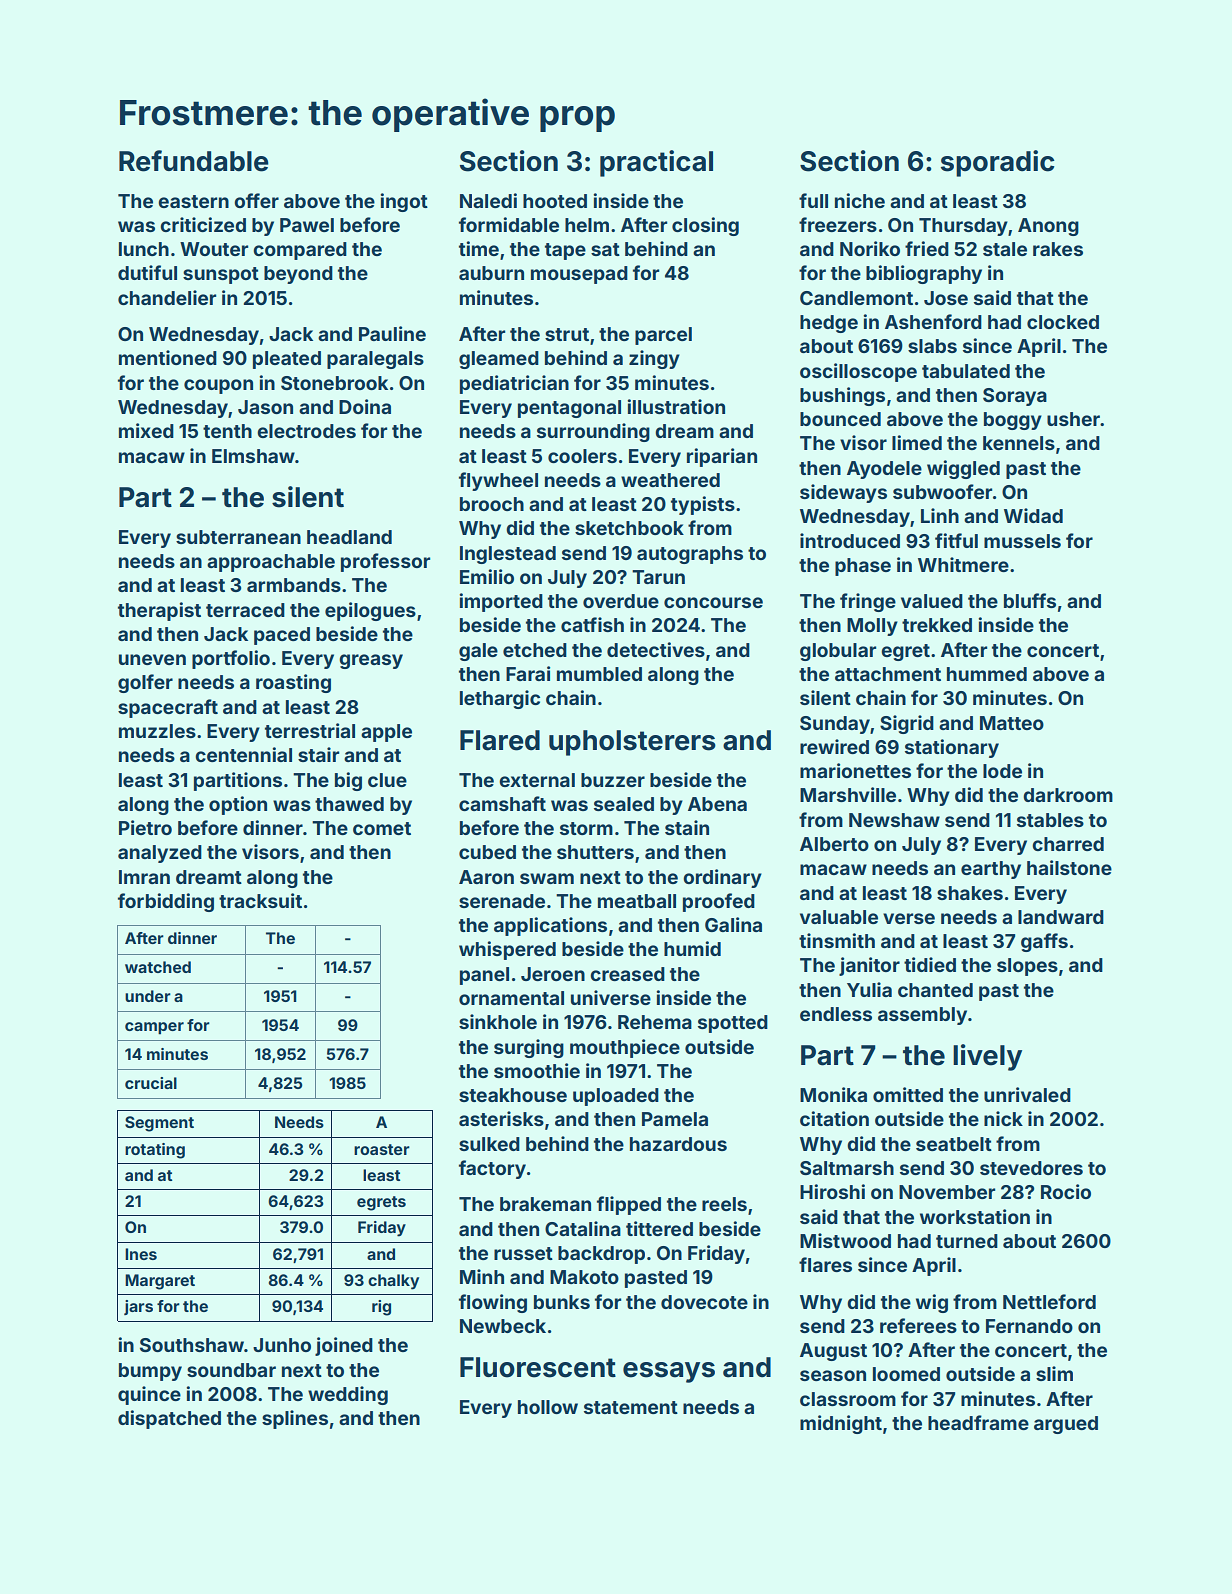 The width and height of the document is (1232, 1594). Describe the element at coordinates (733, 924) in the document. I see `Galina` at that location.
